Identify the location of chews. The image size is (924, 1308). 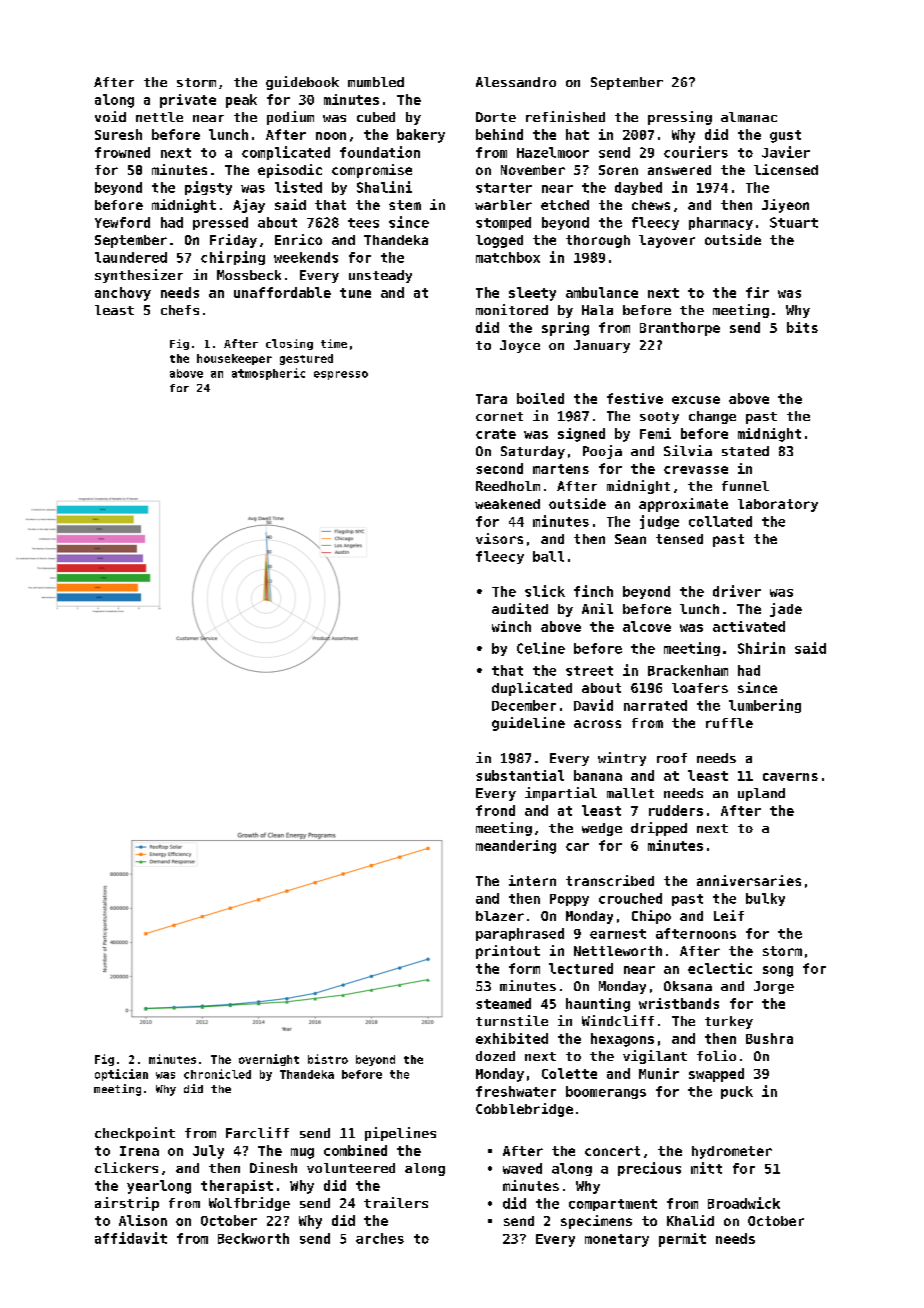
(651, 205).
